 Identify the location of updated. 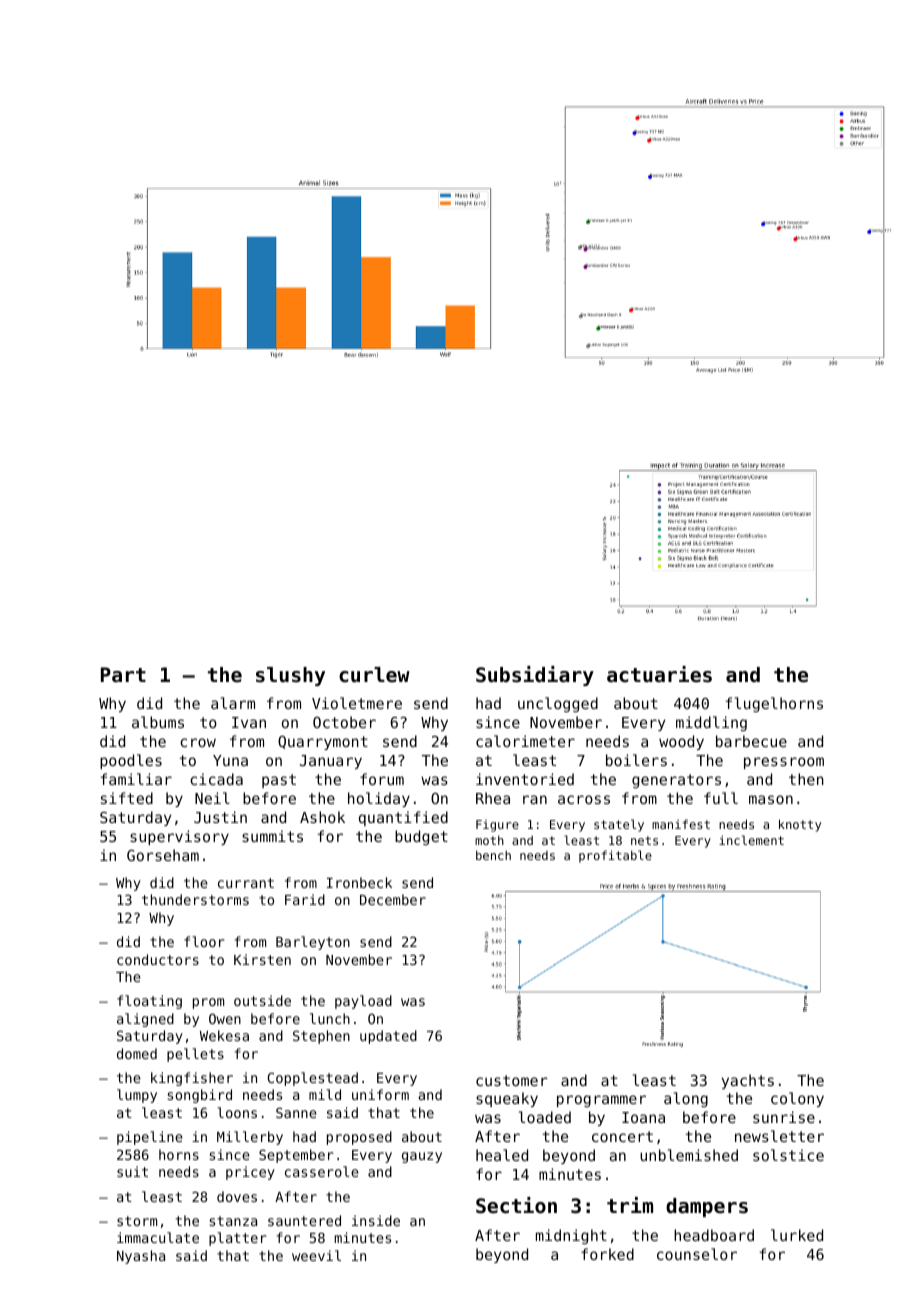
(388, 1037).
